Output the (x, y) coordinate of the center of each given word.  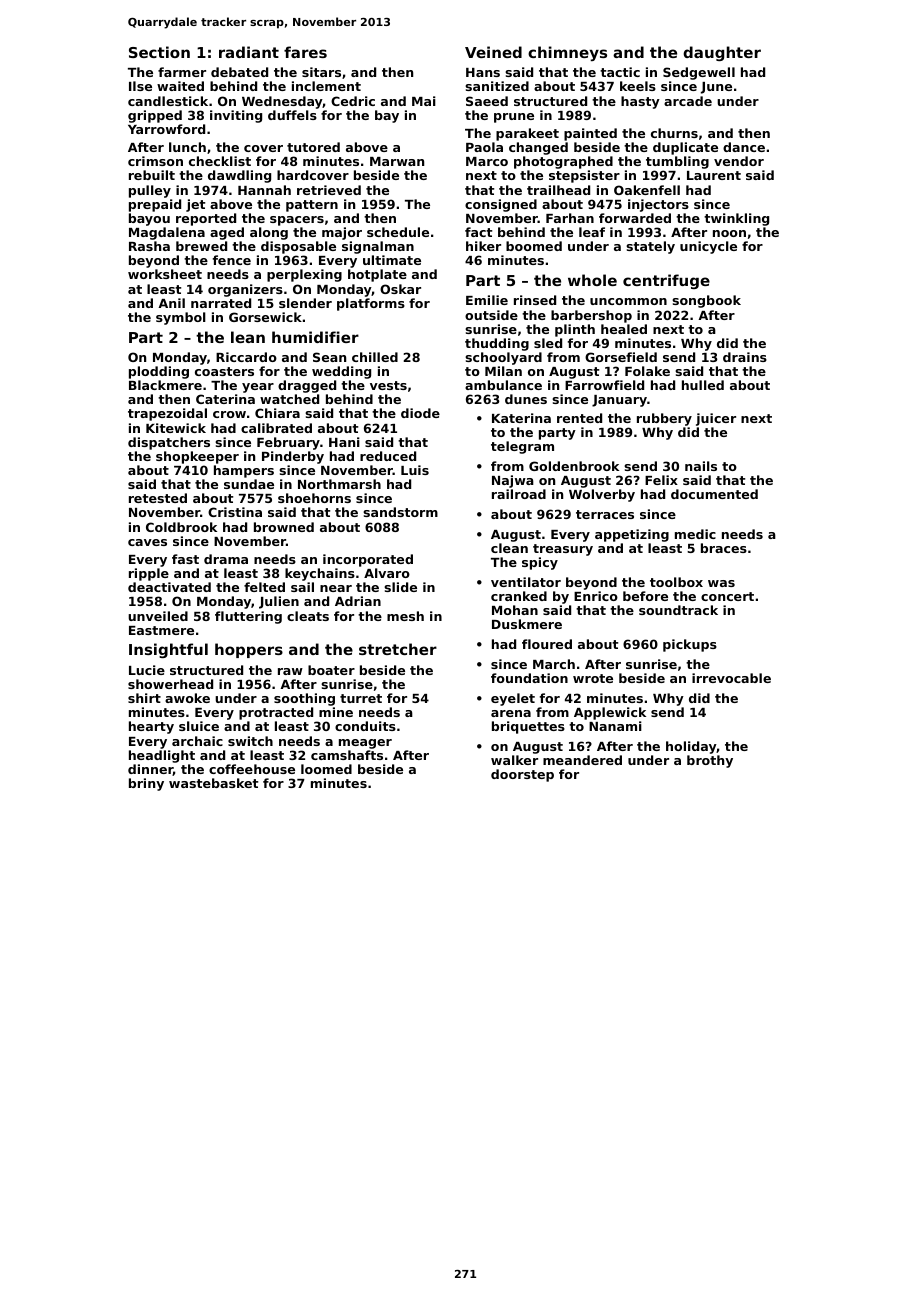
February (288, 443)
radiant (249, 52)
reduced (388, 456)
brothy (710, 761)
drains (745, 357)
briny (146, 784)
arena (511, 713)
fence (232, 260)
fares (305, 52)
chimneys (567, 53)
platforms (371, 304)
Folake (647, 371)
